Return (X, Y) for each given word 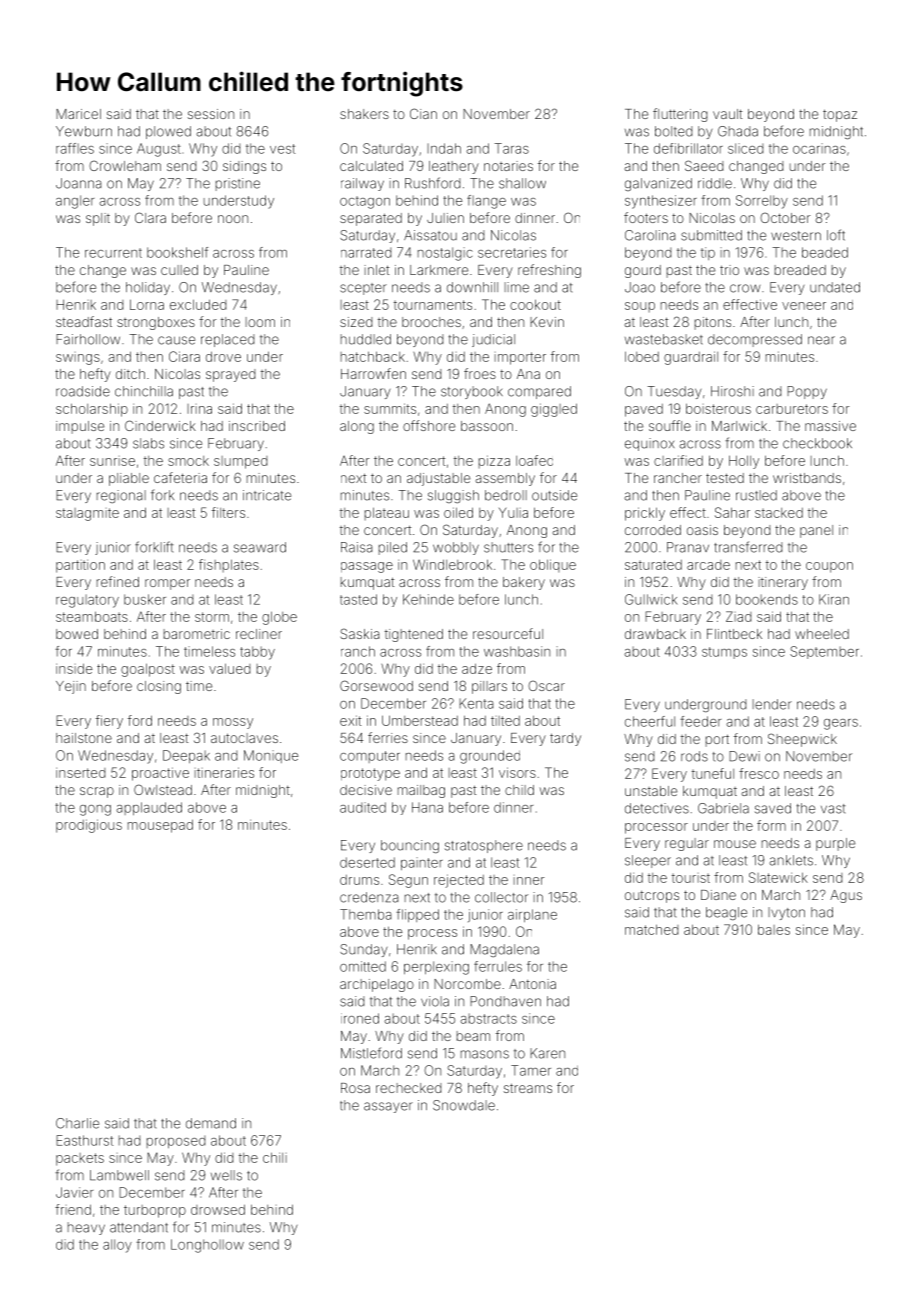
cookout (535, 304)
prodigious (89, 826)
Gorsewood (376, 685)
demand (211, 1123)
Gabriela (723, 808)
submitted (711, 235)
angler (75, 202)
